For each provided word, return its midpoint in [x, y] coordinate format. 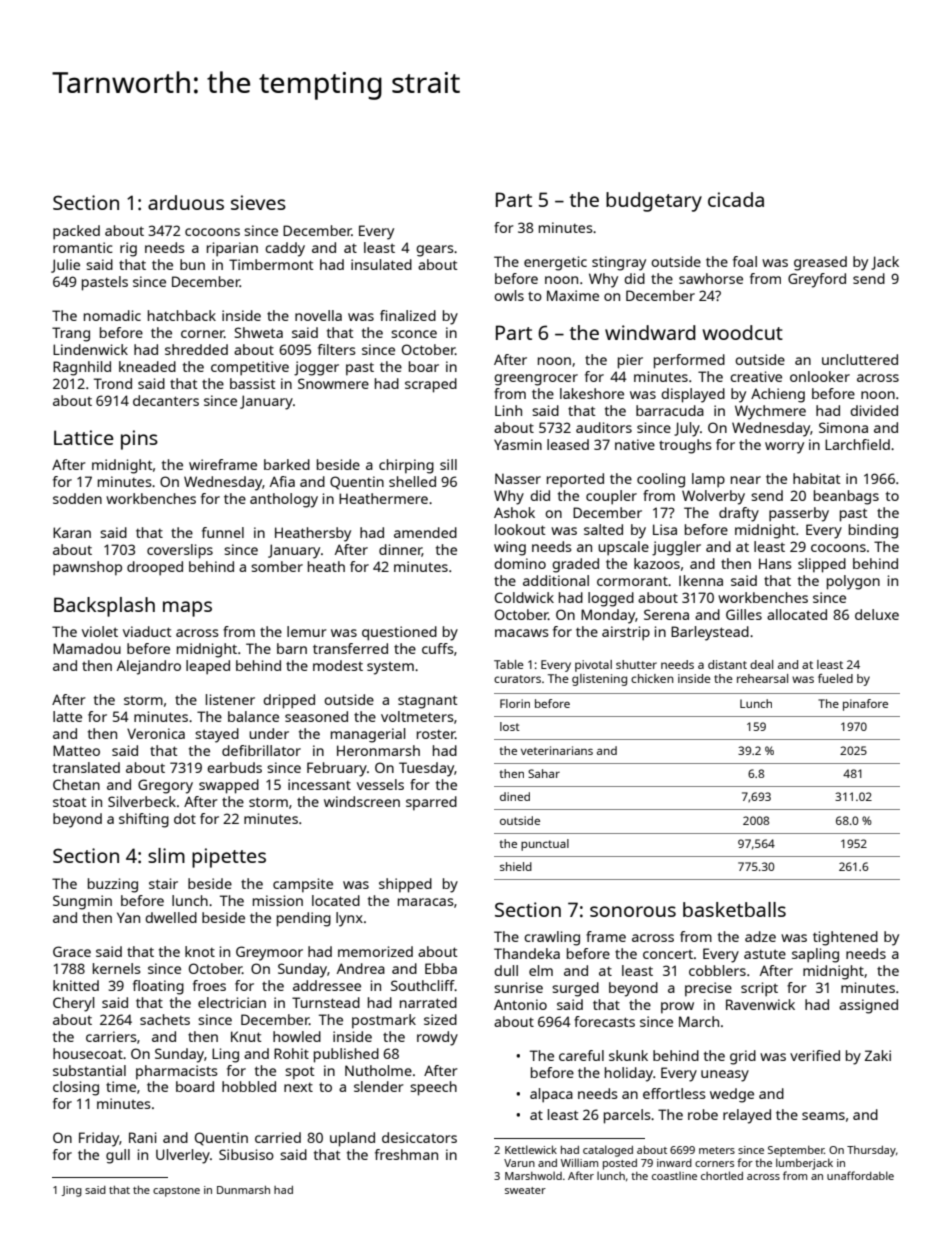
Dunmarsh [243, 1190]
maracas [426, 902]
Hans [775, 563]
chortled [722, 1175]
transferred [350, 648]
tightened [845, 938]
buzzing [113, 885]
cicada [736, 199]
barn [292, 648]
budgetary [654, 202]
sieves [258, 202]
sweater [525, 1190]
